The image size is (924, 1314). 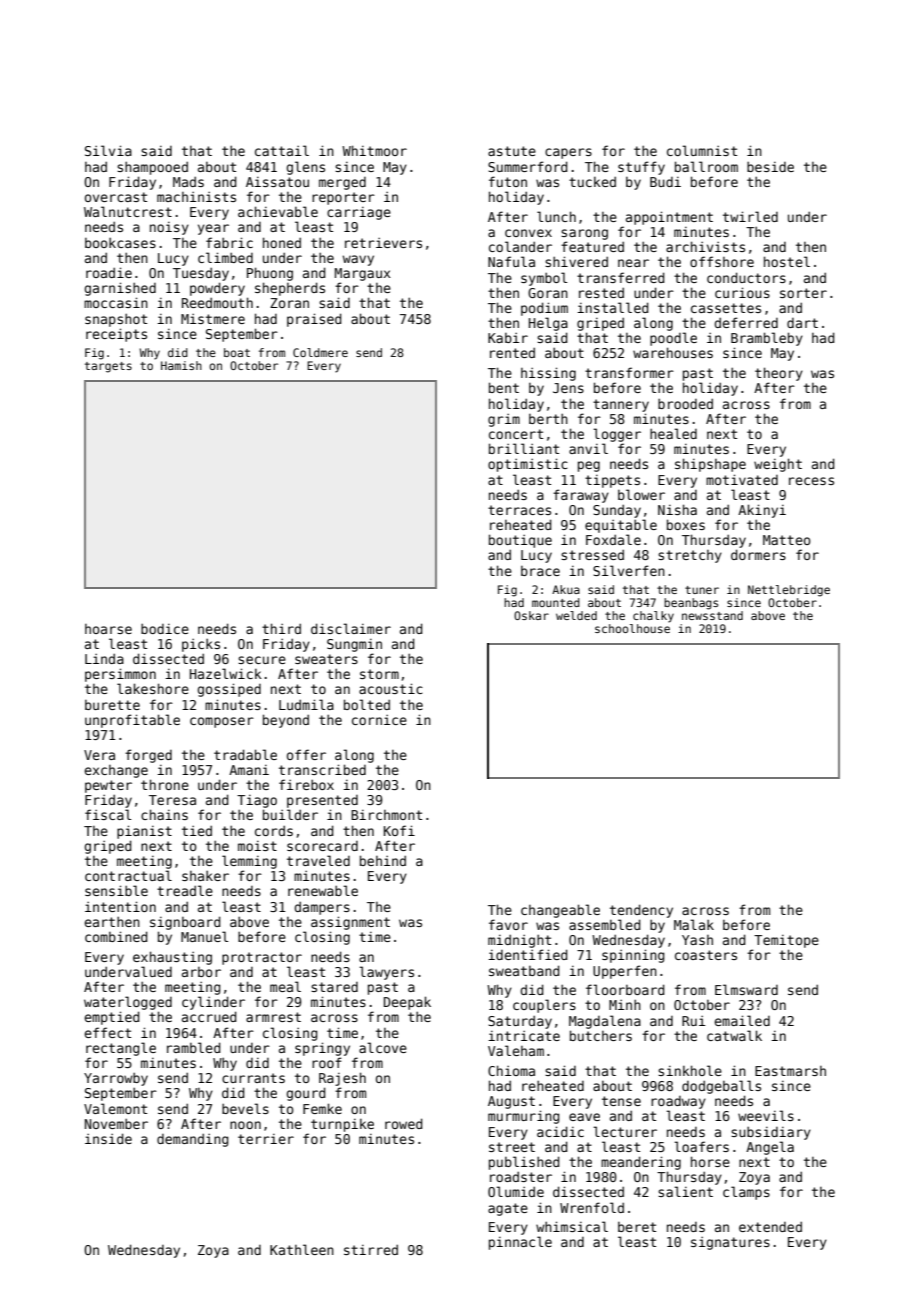 I want to click on archivists, so click(x=705, y=246).
